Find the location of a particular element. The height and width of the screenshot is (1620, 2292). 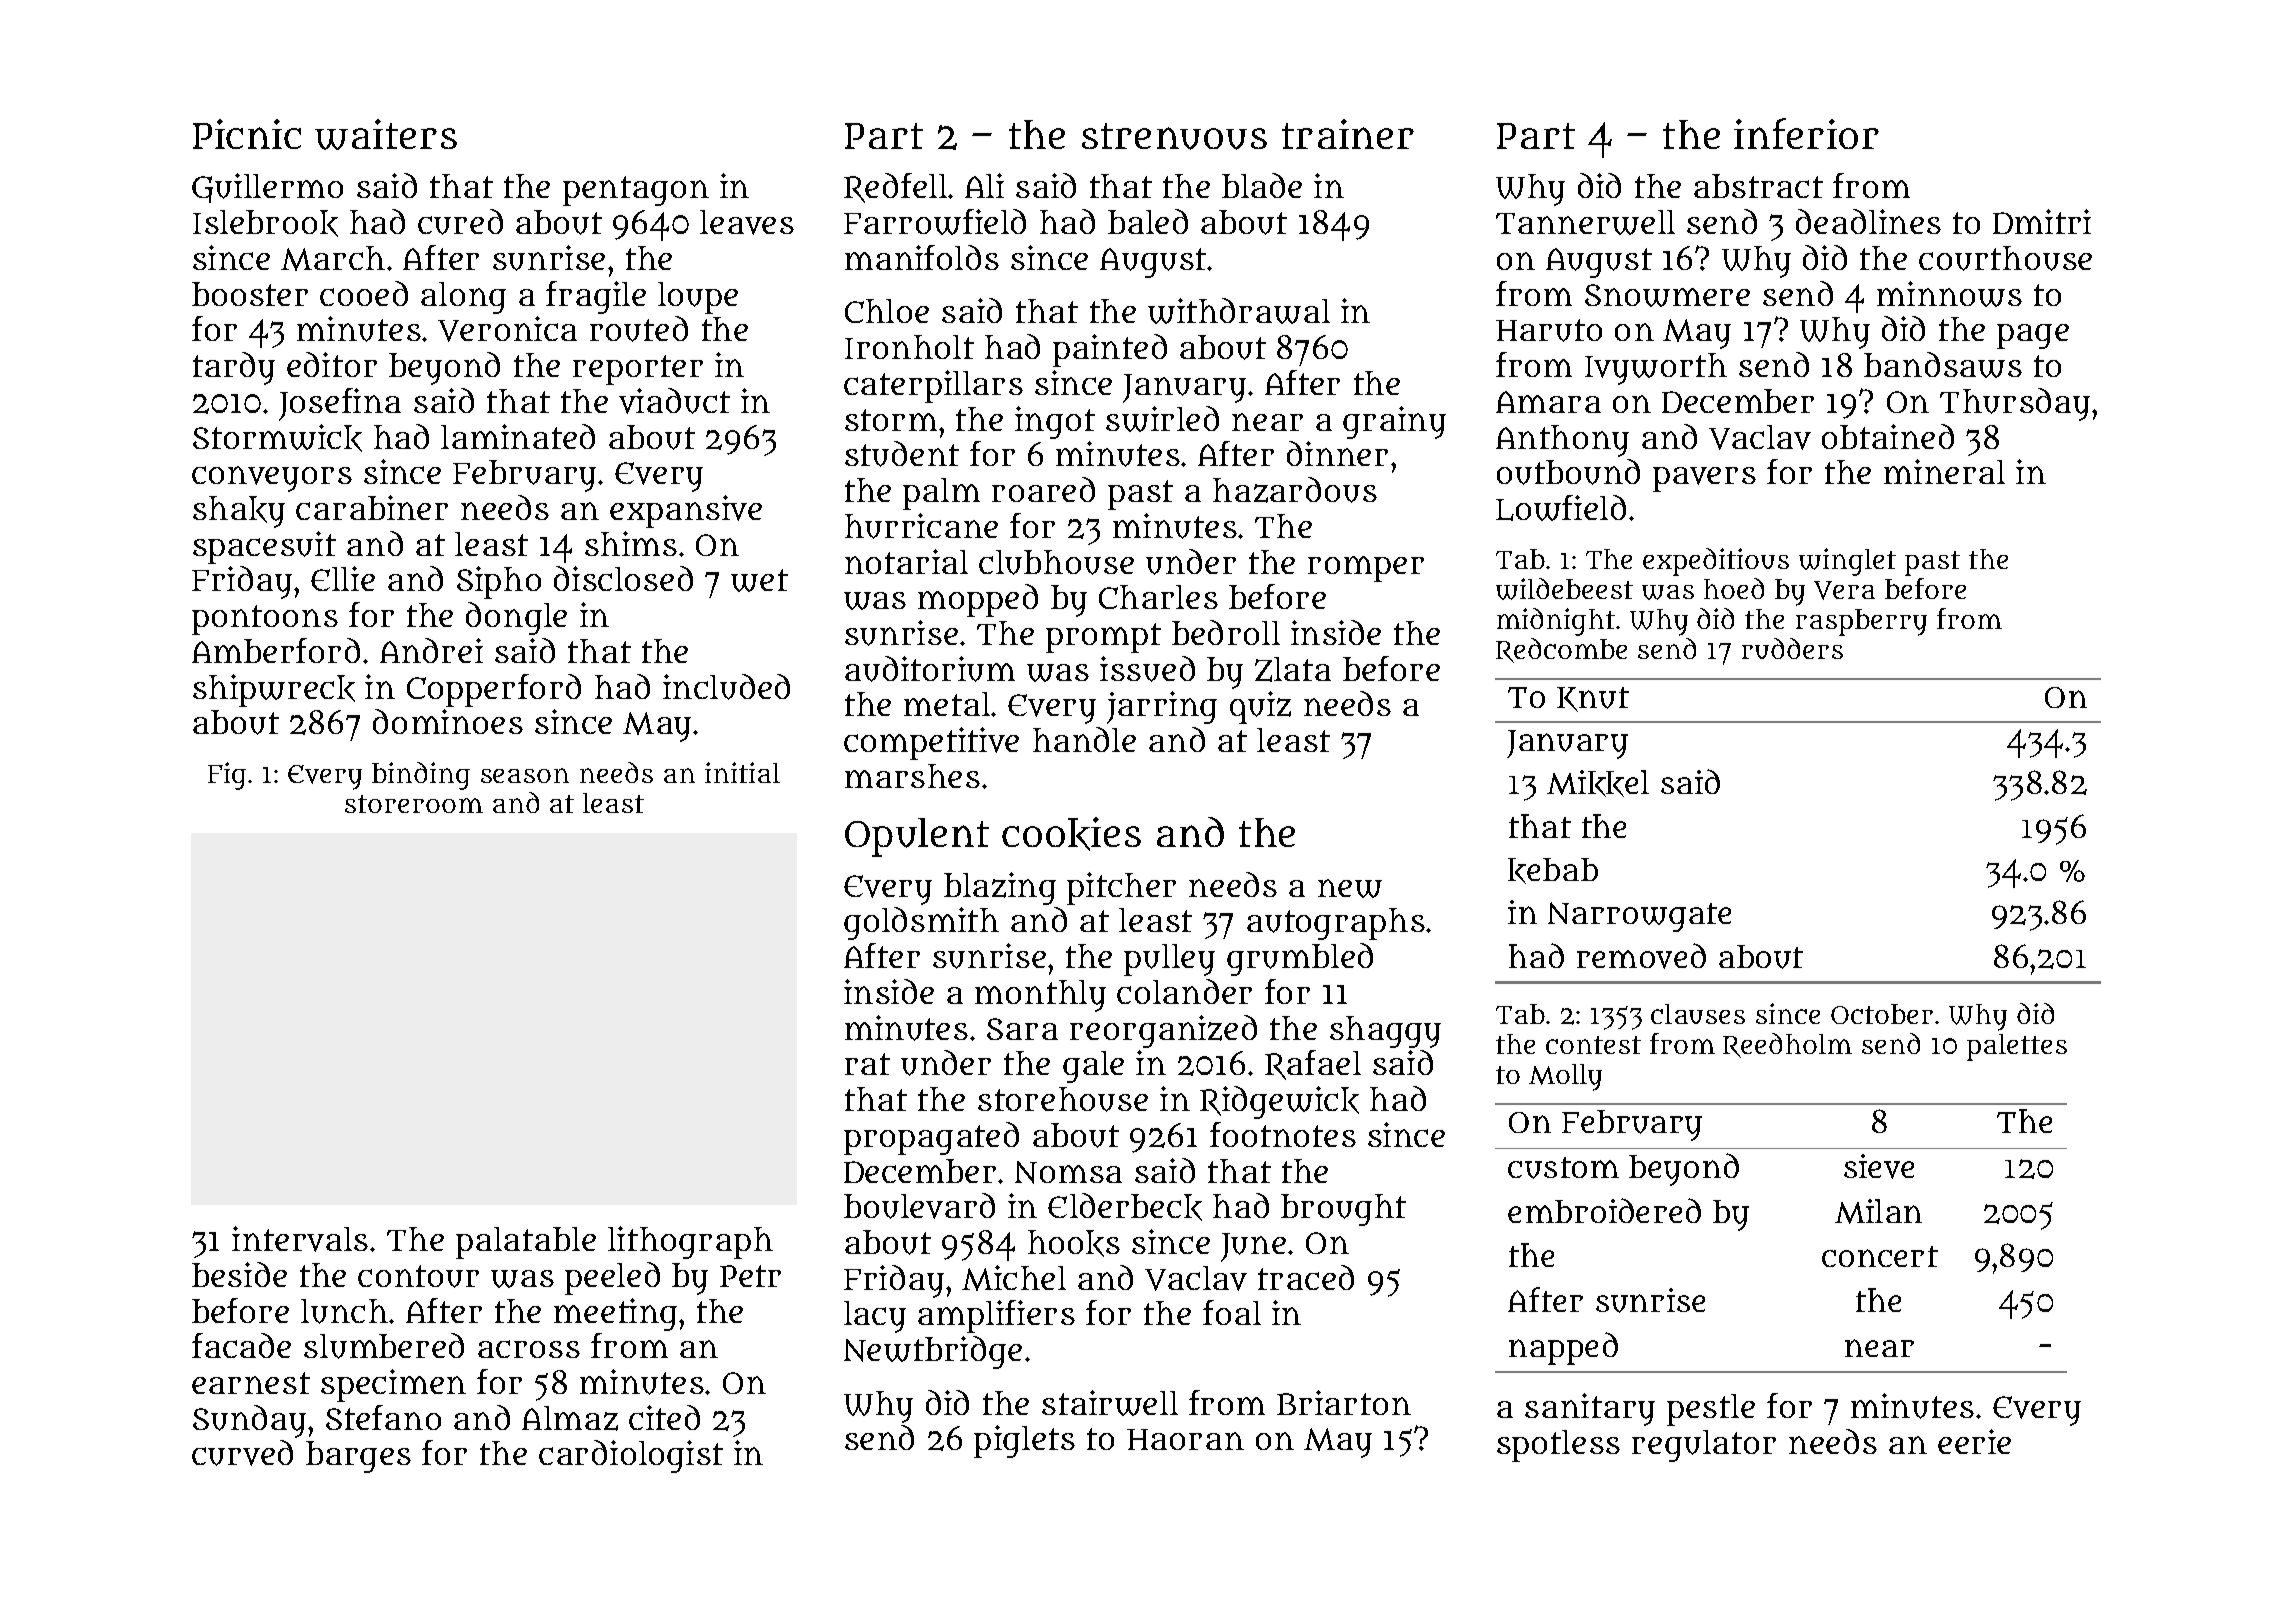

Reedholm is located at coordinates (1787, 1045).
